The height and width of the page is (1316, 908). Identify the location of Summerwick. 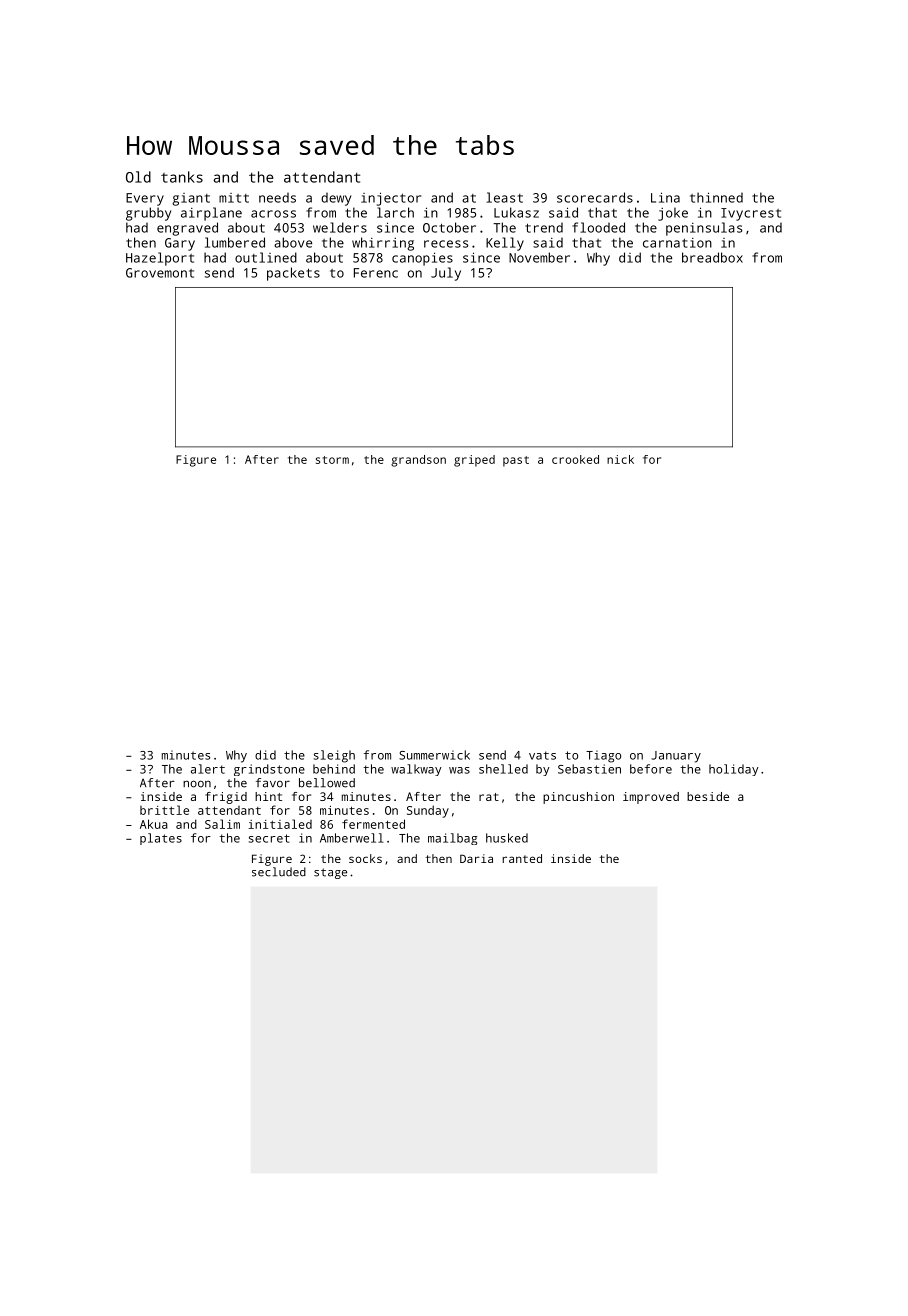
(434, 755).
